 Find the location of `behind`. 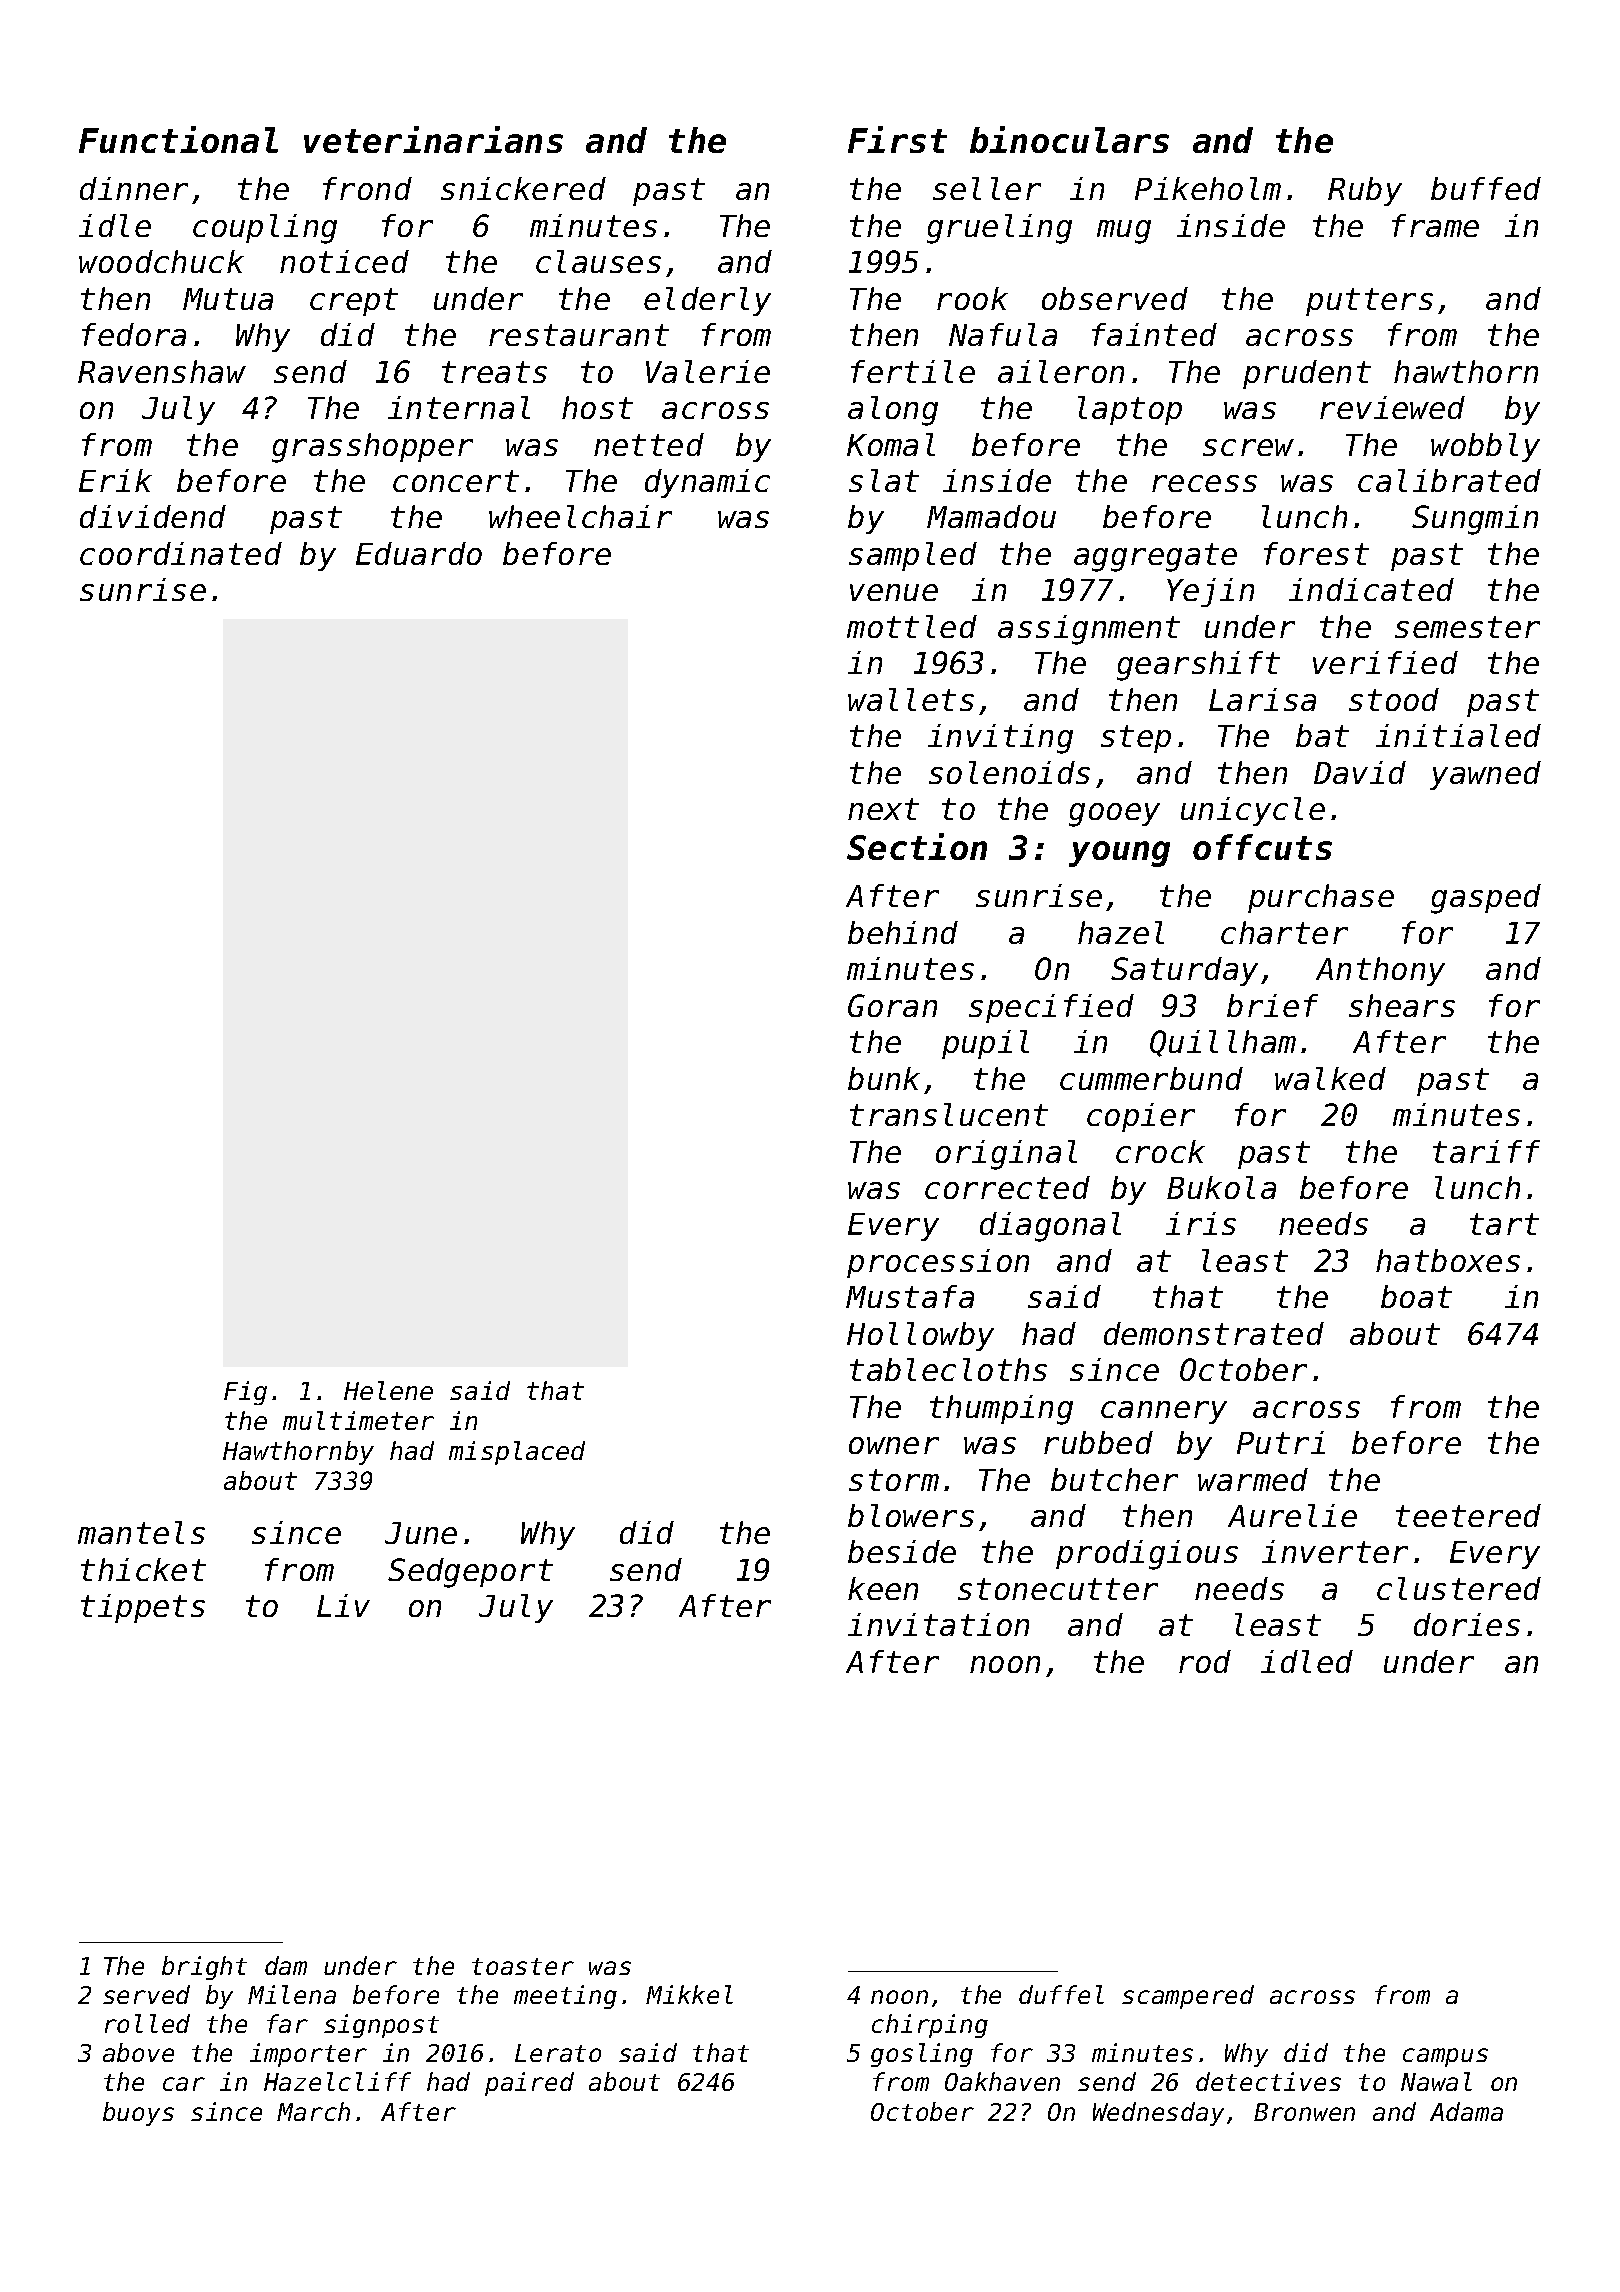

behind is located at coordinates (903, 932).
